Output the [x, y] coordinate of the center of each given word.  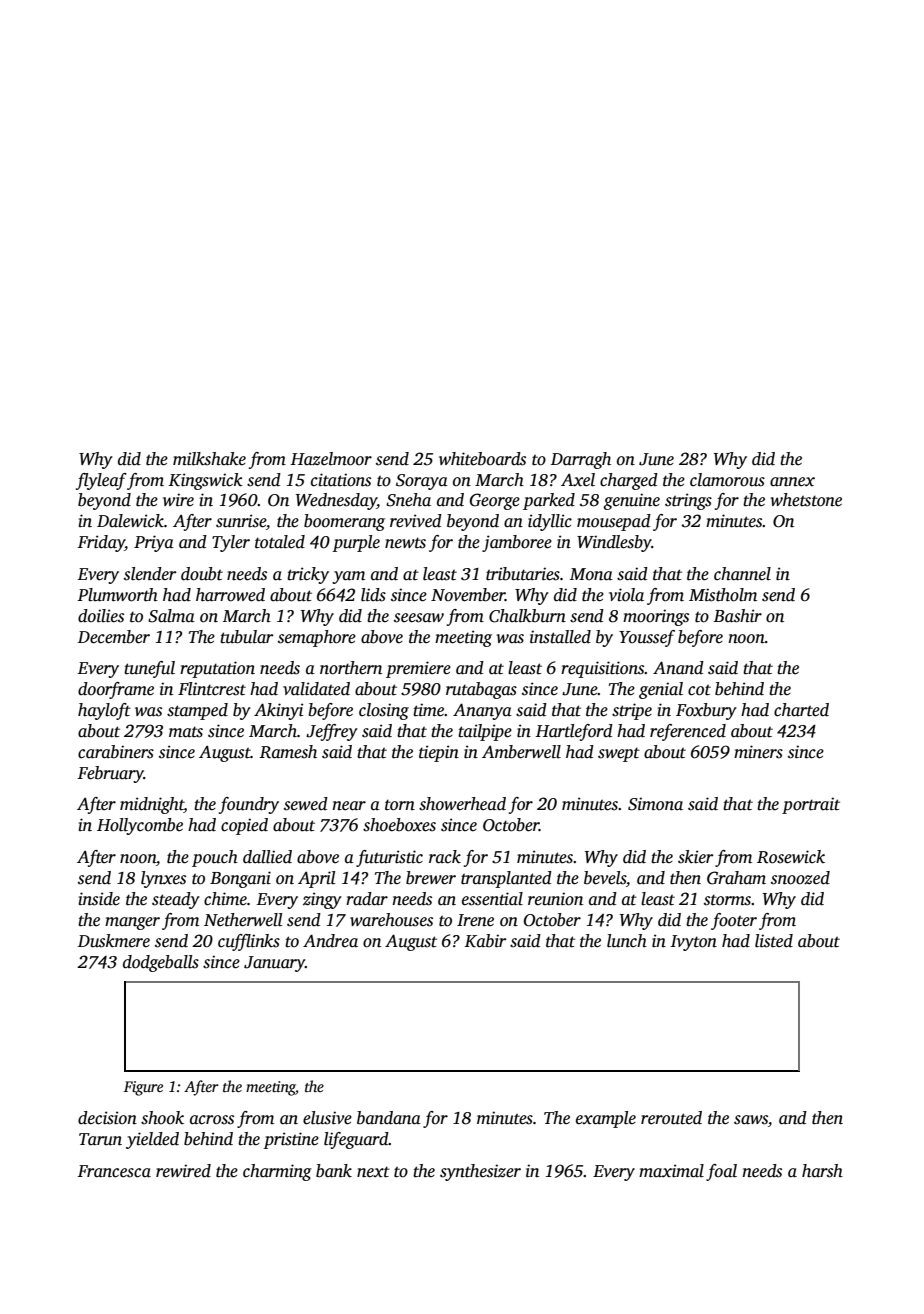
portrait [811, 805]
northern [351, 668]
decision [107, 1118]
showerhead [462, 804]
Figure [143, 1088]
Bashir [738, 616]
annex [792, 482]
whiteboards [482, 459]
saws [751, 1120]
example [606, 1119]
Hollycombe [140, 826]
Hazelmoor [331, 459]
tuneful [149, 669]
